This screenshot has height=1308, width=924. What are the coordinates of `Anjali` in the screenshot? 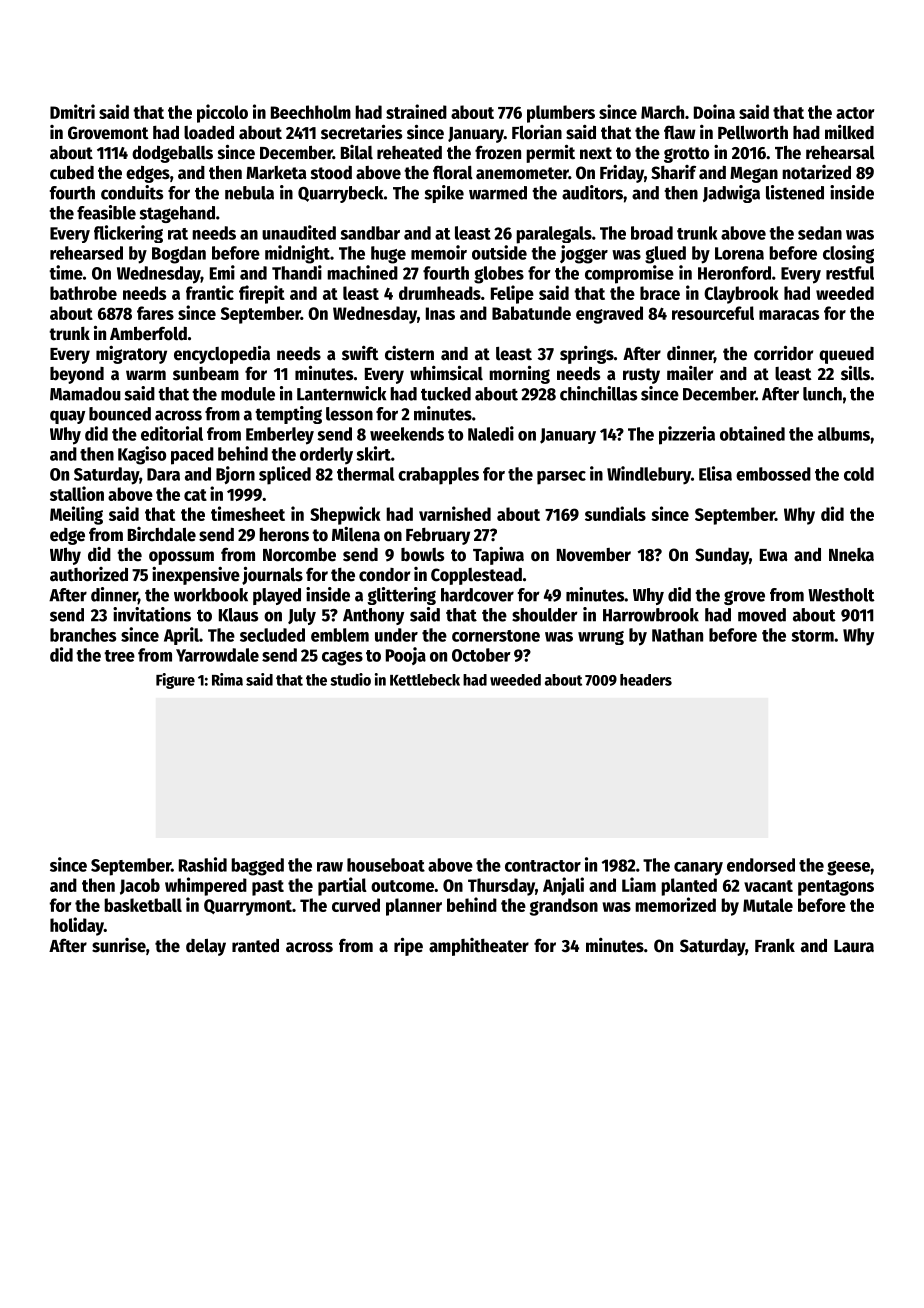 It's located at (563, 886).
